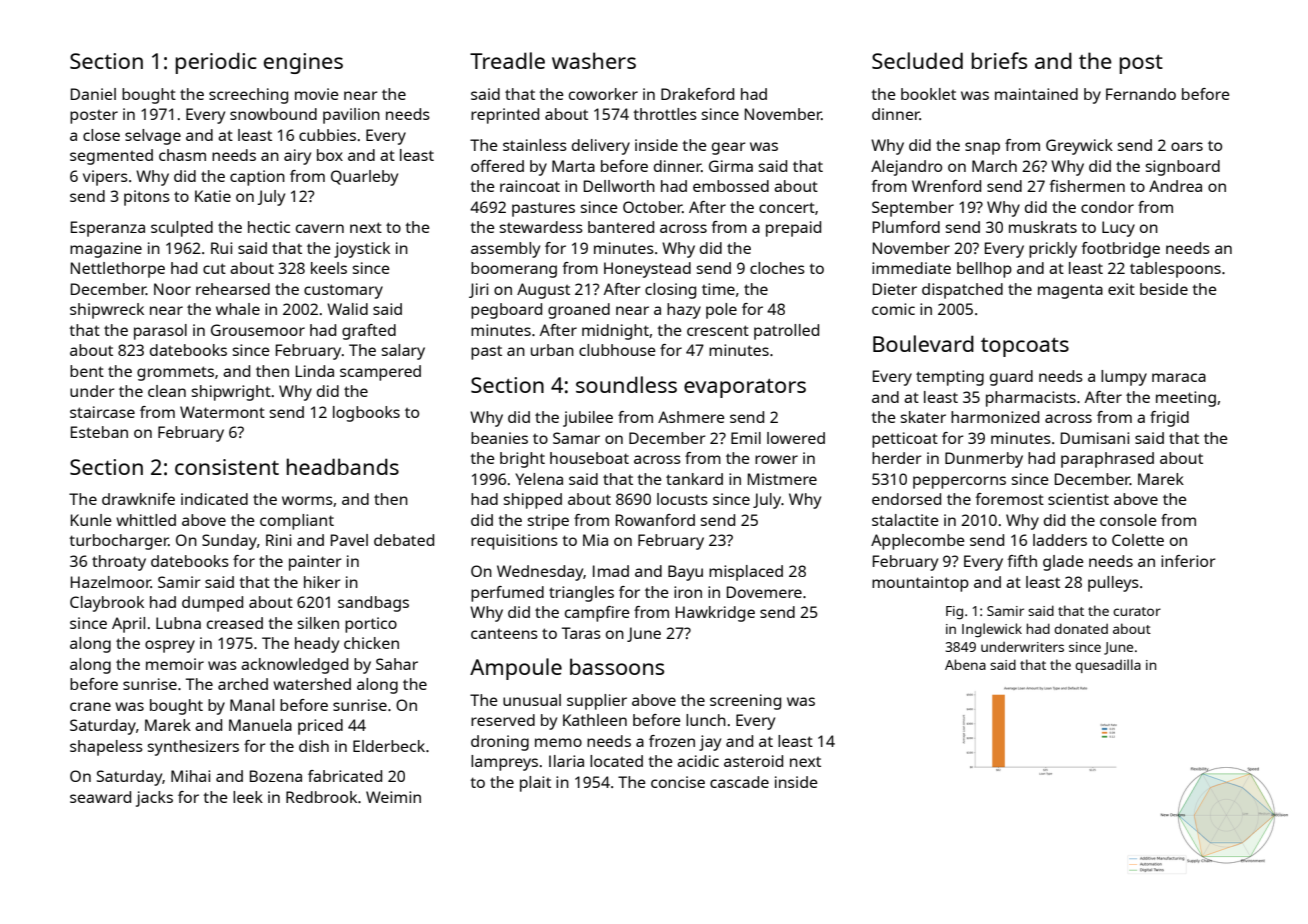 The image size is (1308, 924). I want to click on pulleys, so click(1113, 584).
